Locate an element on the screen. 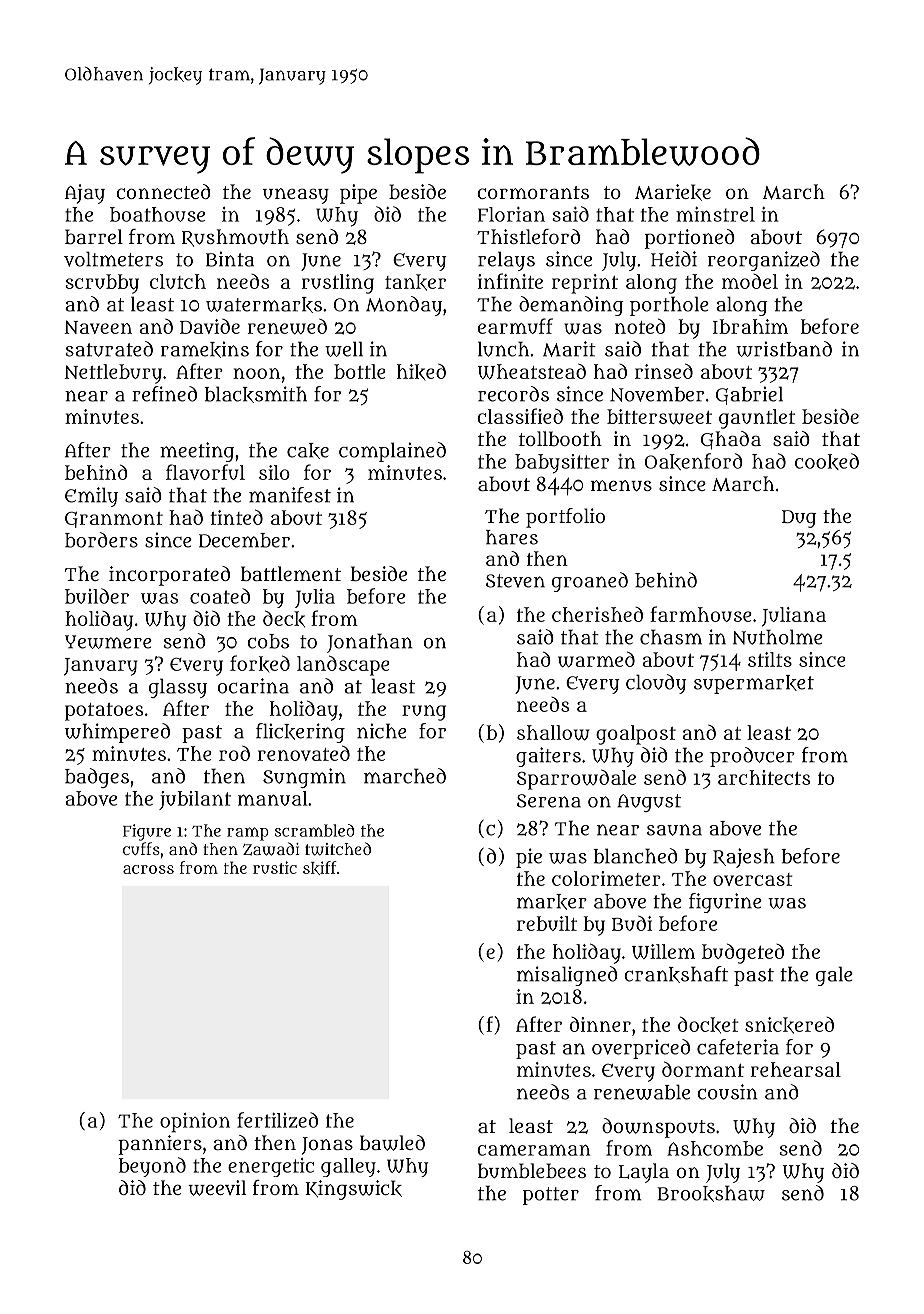 Image resolution: width=924 pixels, height=1314 pixels. supermarket is located at coordinates (754, 684).
